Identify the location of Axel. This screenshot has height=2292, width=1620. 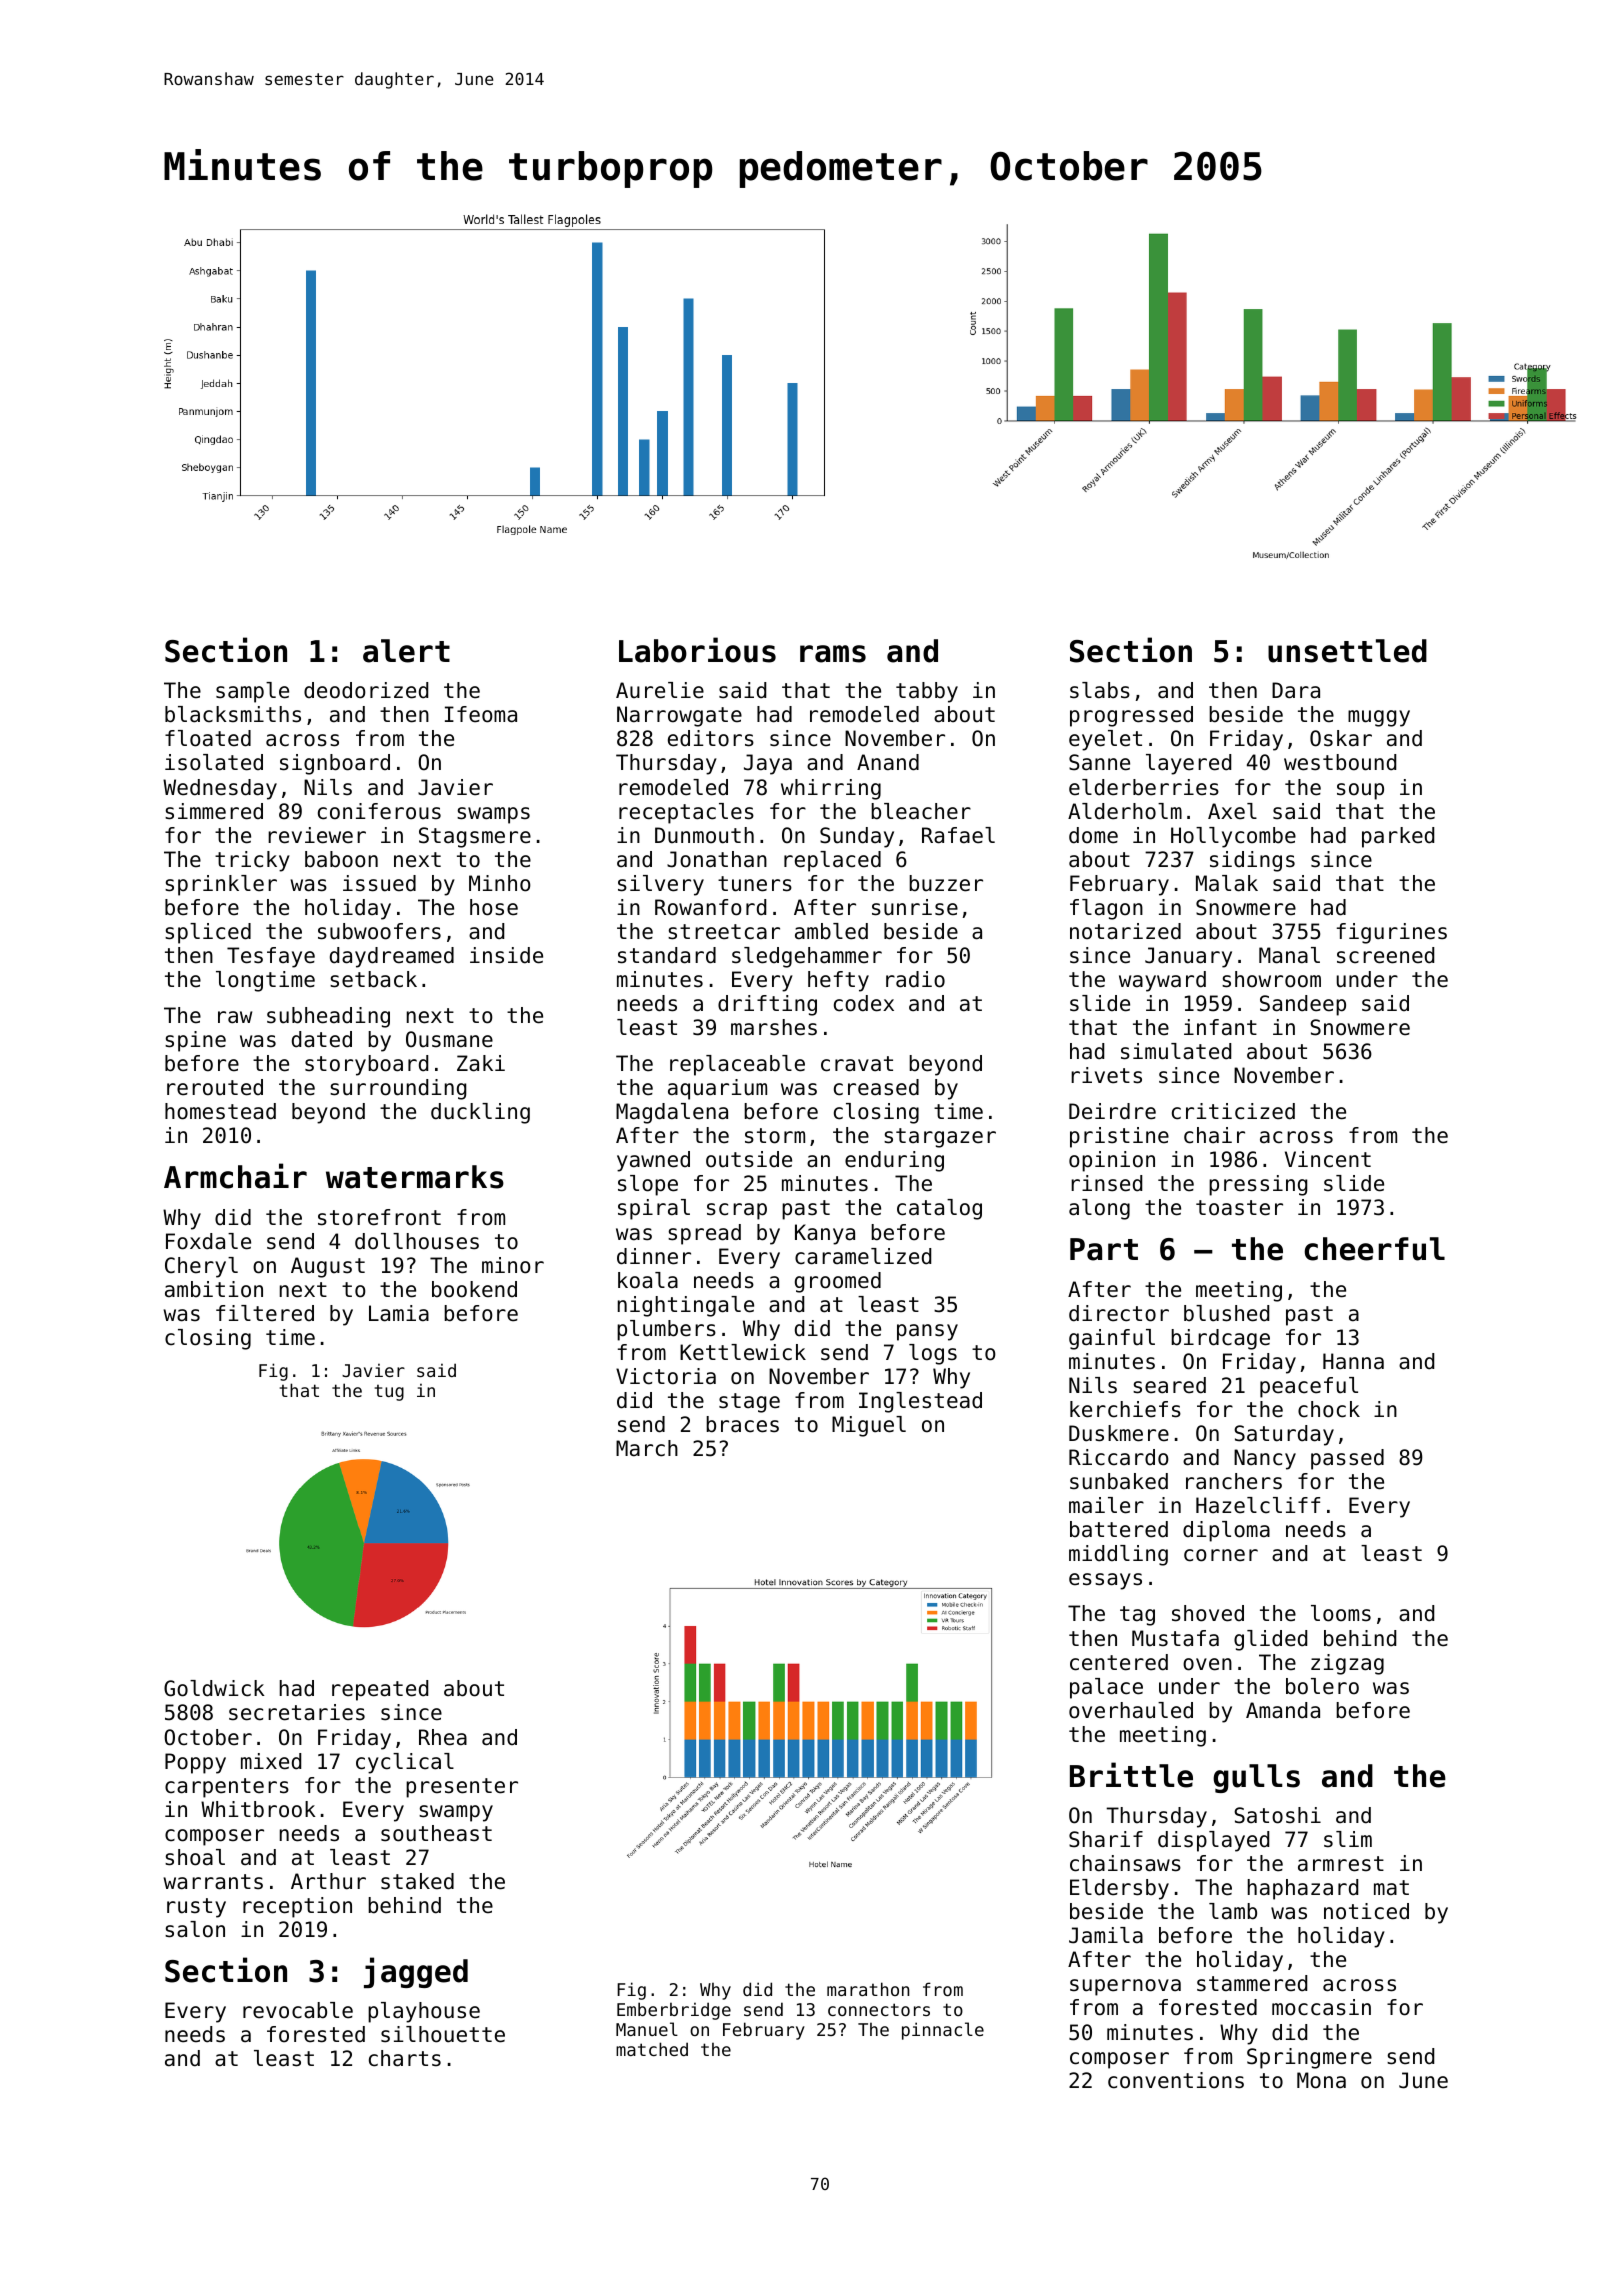
(1232, 811).
